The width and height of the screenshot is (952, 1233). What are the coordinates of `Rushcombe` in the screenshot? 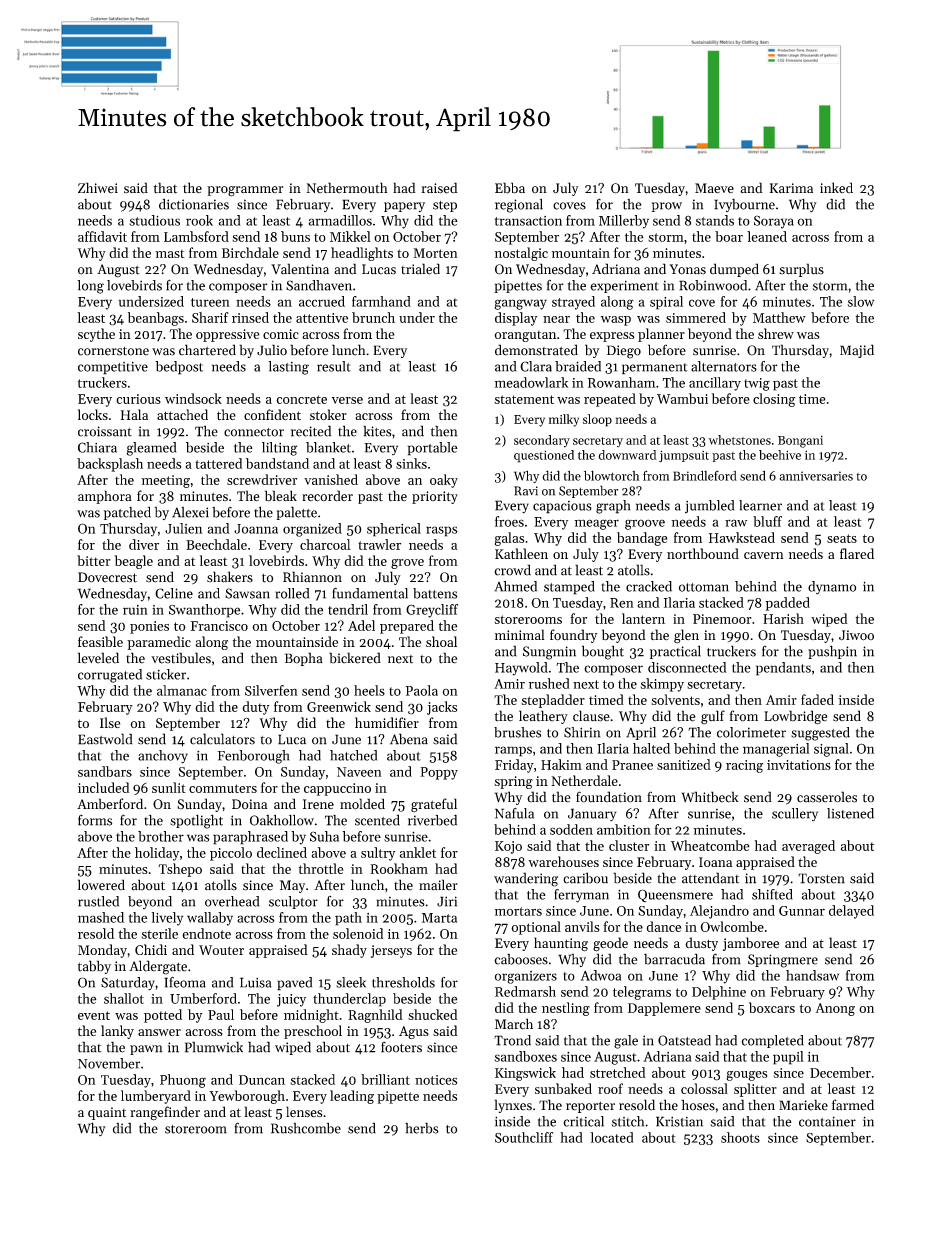 It's located at (306, 1128).
